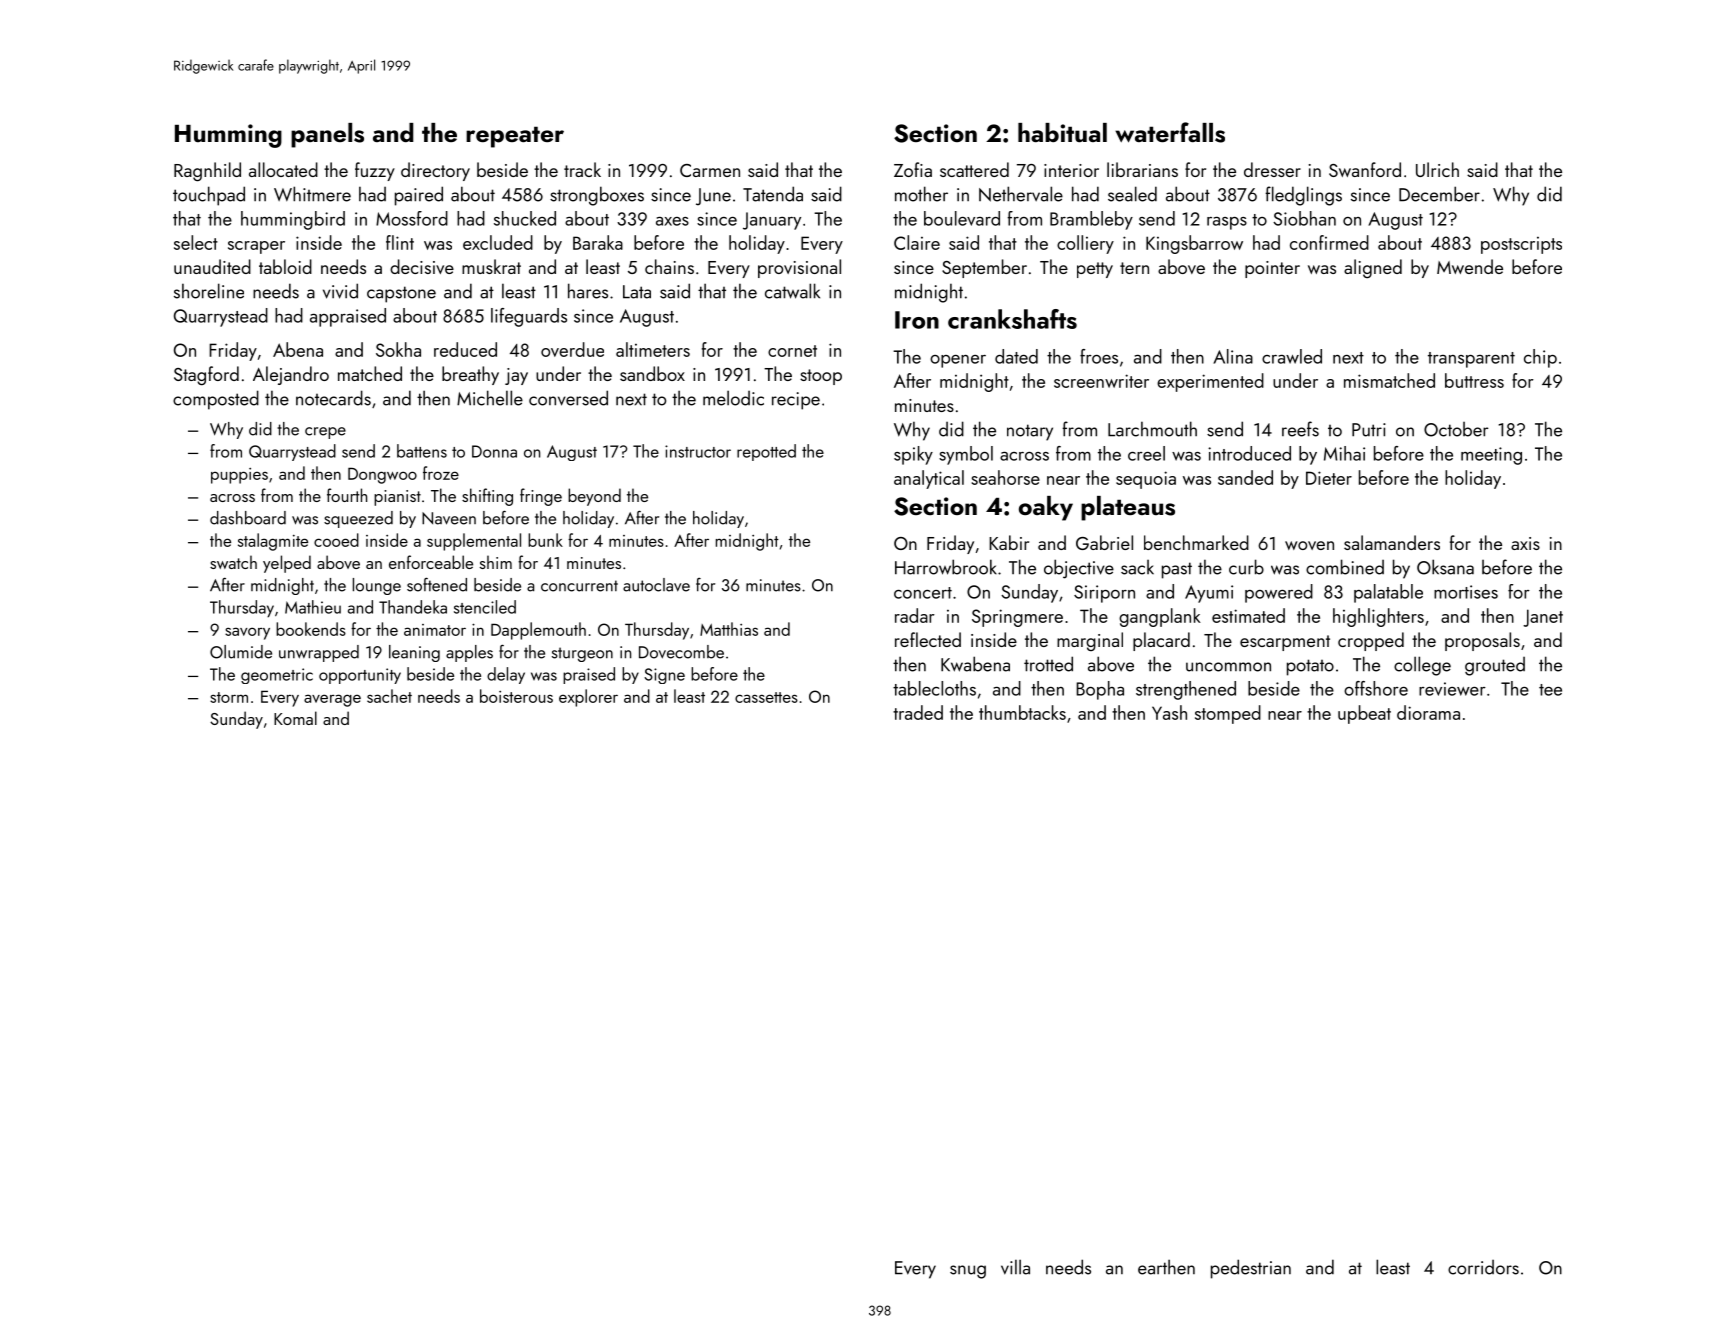 The height and width of the image is (1342, 1736). Describe the element at coordinates (1169, 712) in the image. I see `Yash` at that location.
